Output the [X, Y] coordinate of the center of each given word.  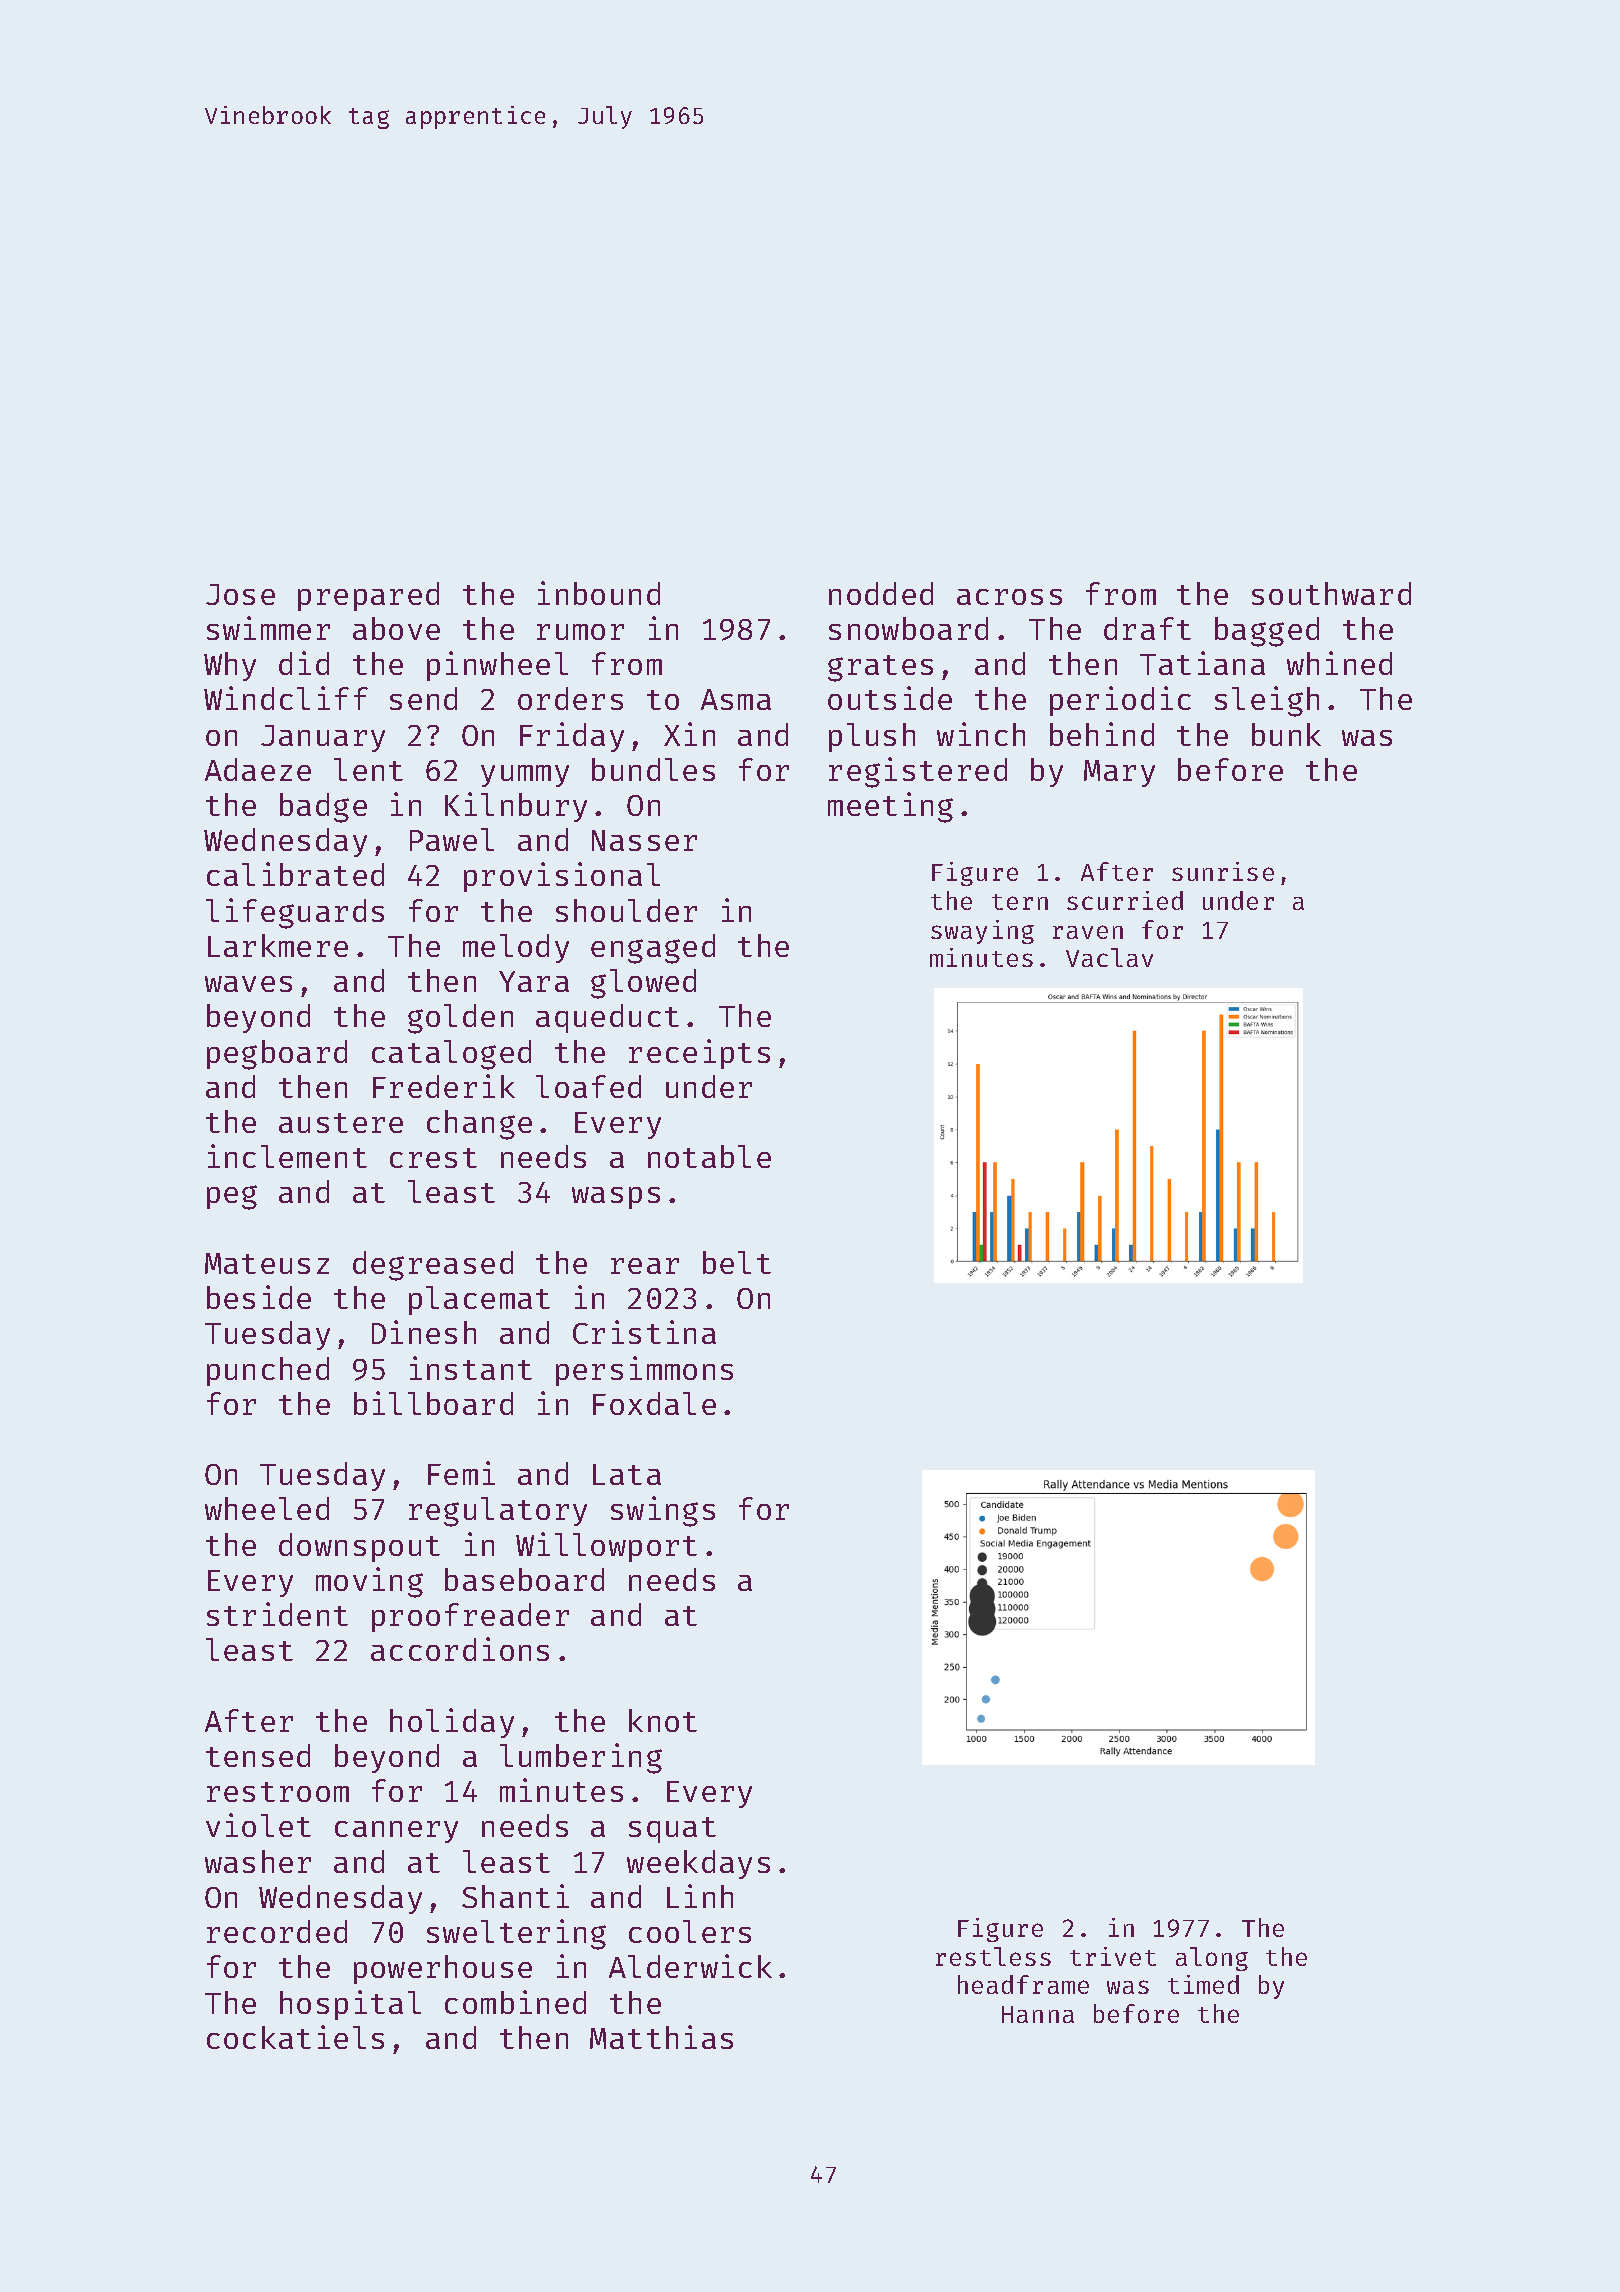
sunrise [1223, 871]
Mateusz [267, 1263]
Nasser [644, 840]
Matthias [661, 2037]
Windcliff [286, 698]
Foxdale [654, 1403]
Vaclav [1109, 957]
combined [515, 2002]
